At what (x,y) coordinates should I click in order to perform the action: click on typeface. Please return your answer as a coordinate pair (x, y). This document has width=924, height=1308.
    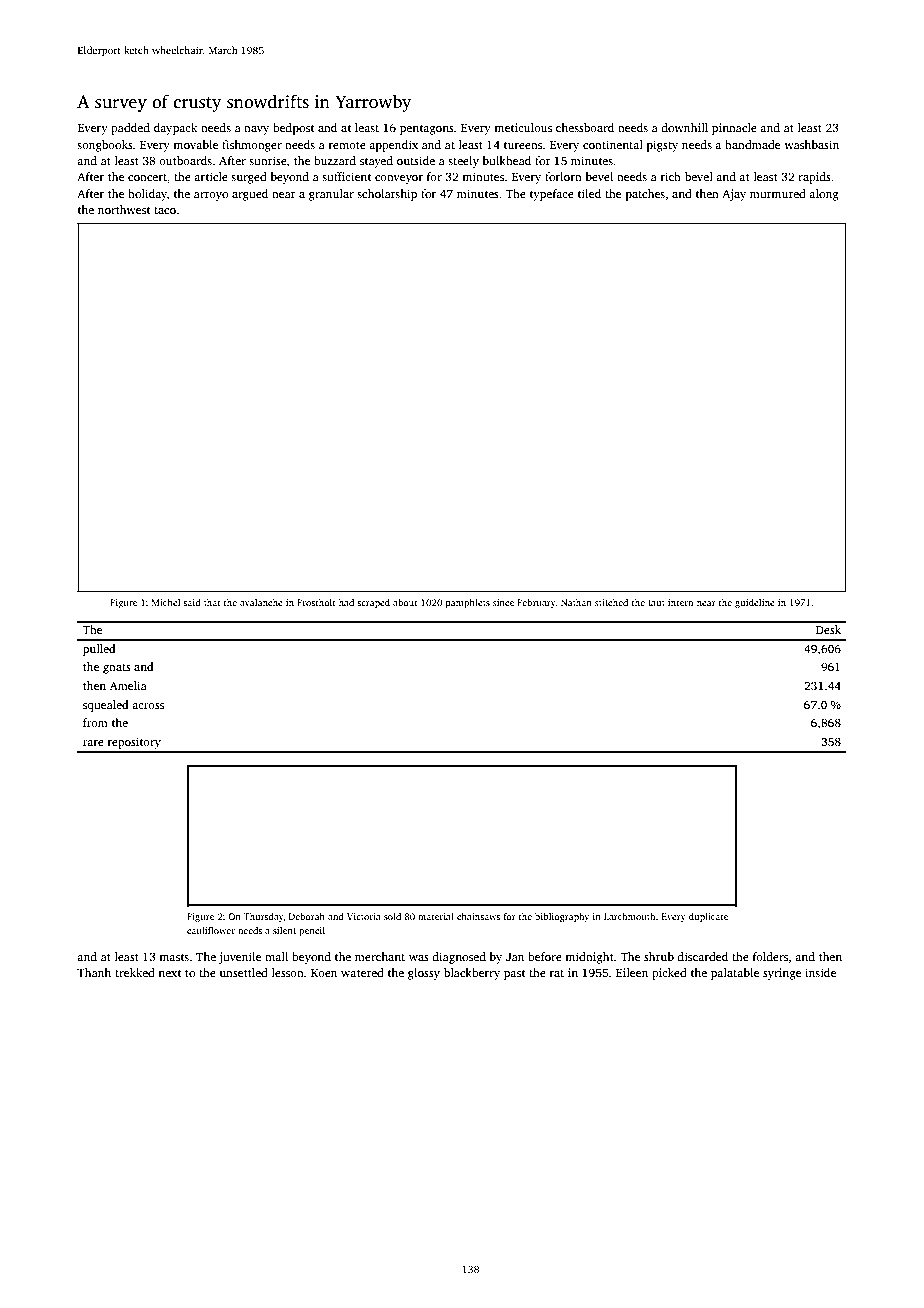
    Looking at the image, I should click on (552, 195).
